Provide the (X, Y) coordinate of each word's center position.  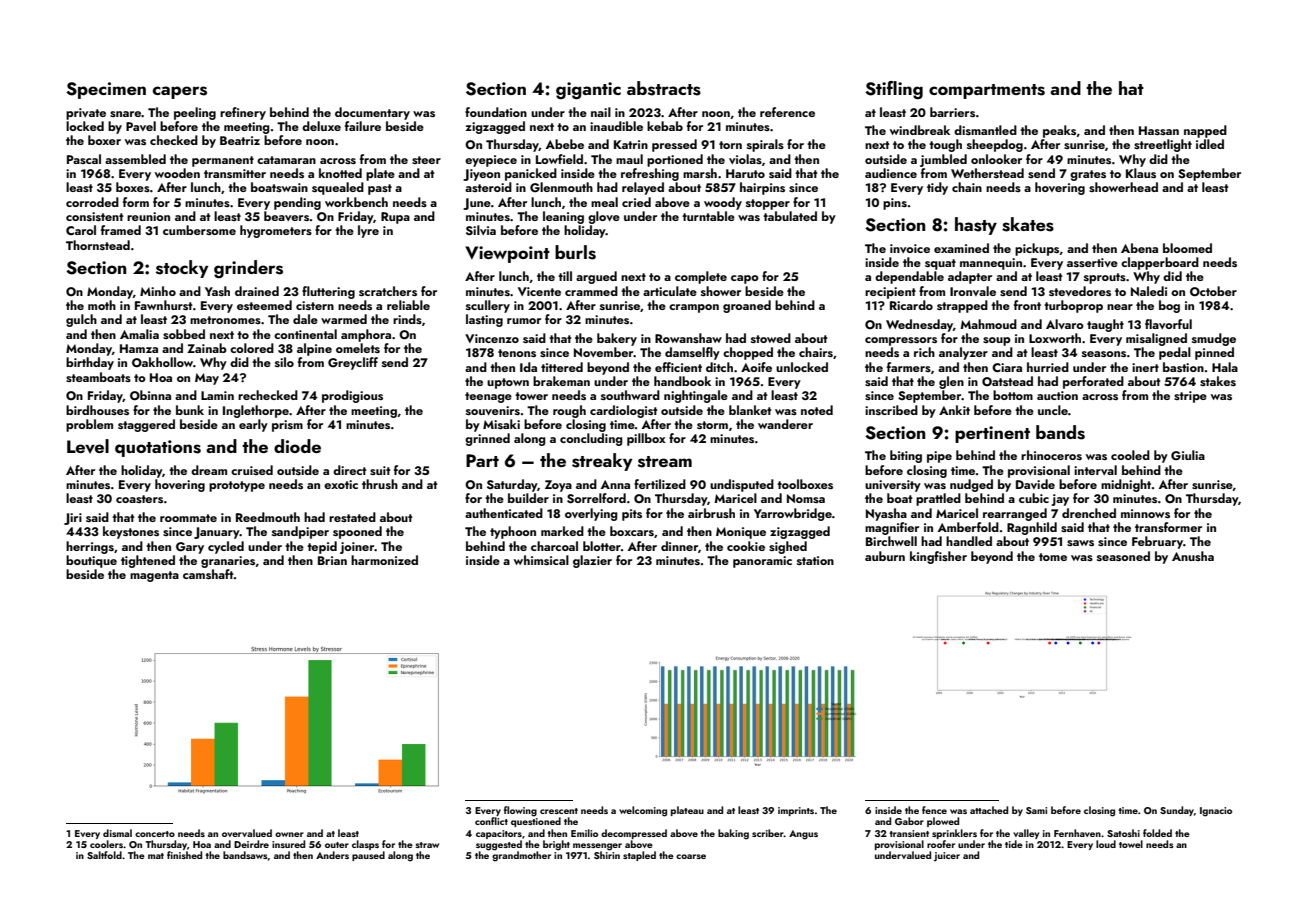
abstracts (664, 88)
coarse (691, 856)
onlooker (996, 159)
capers (180, 92)
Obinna (150, 395)
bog (1169, 306)
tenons (517, 353)
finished (184, 855)
